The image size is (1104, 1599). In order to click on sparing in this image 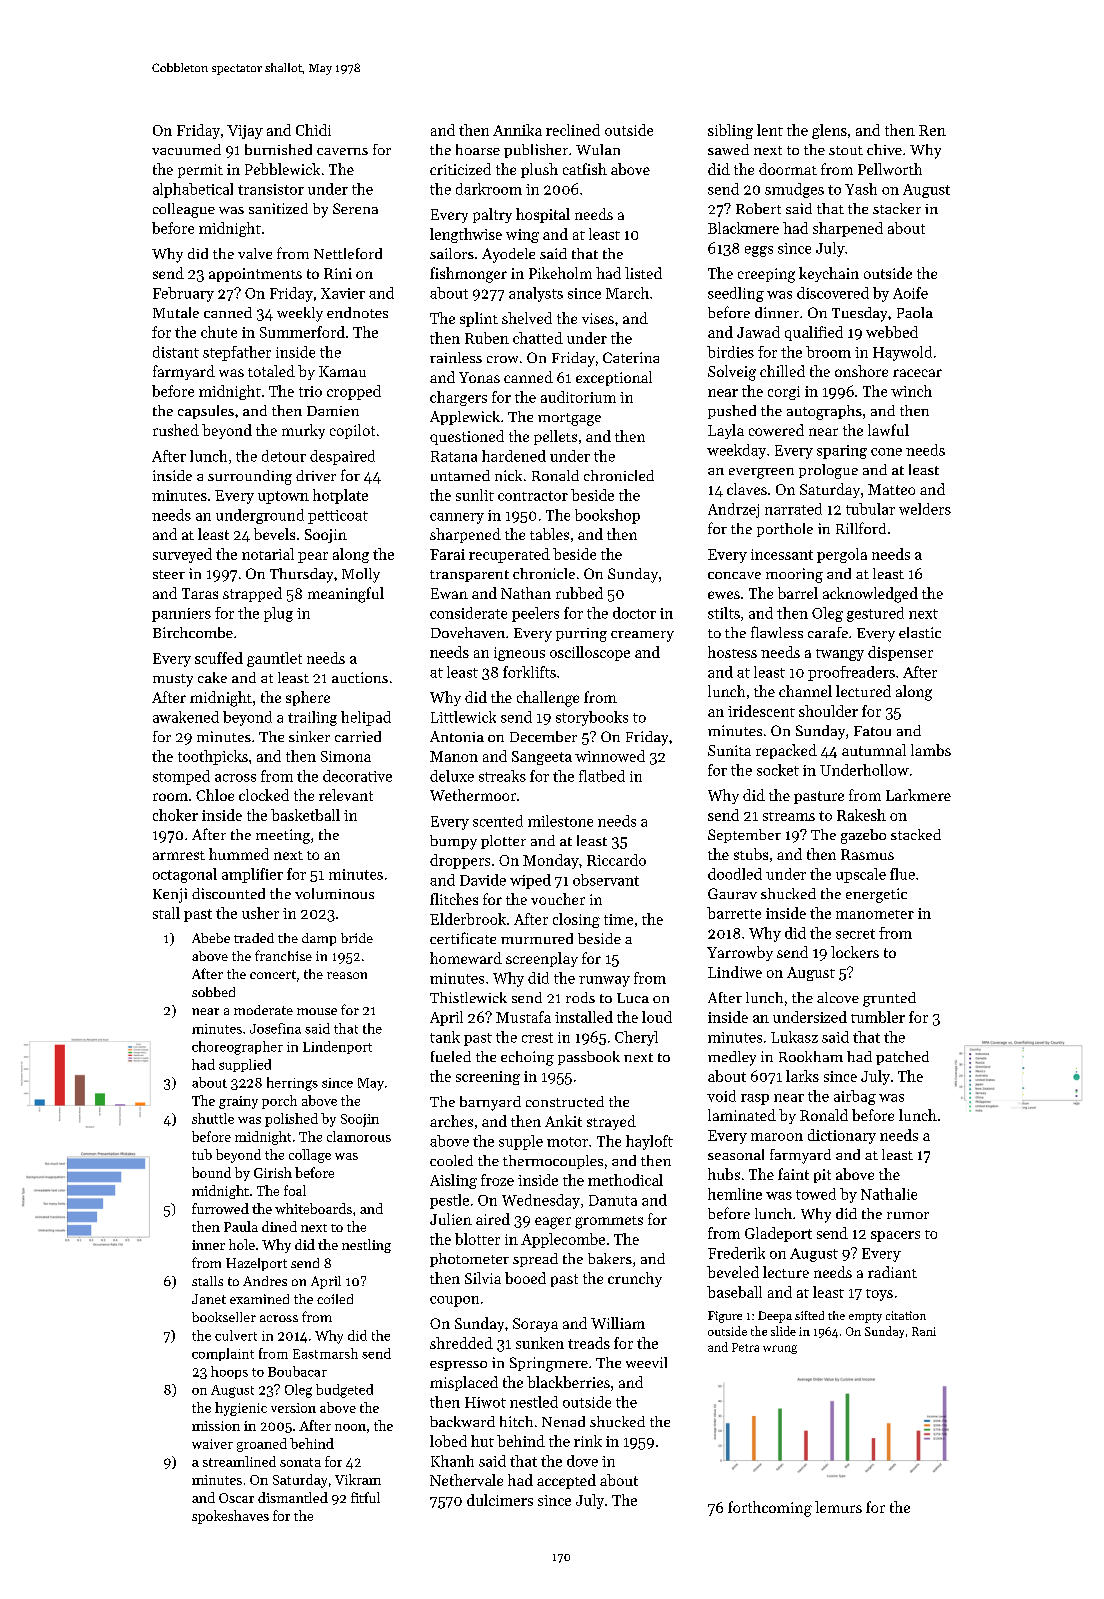, I will do `click(842, 452)`.
